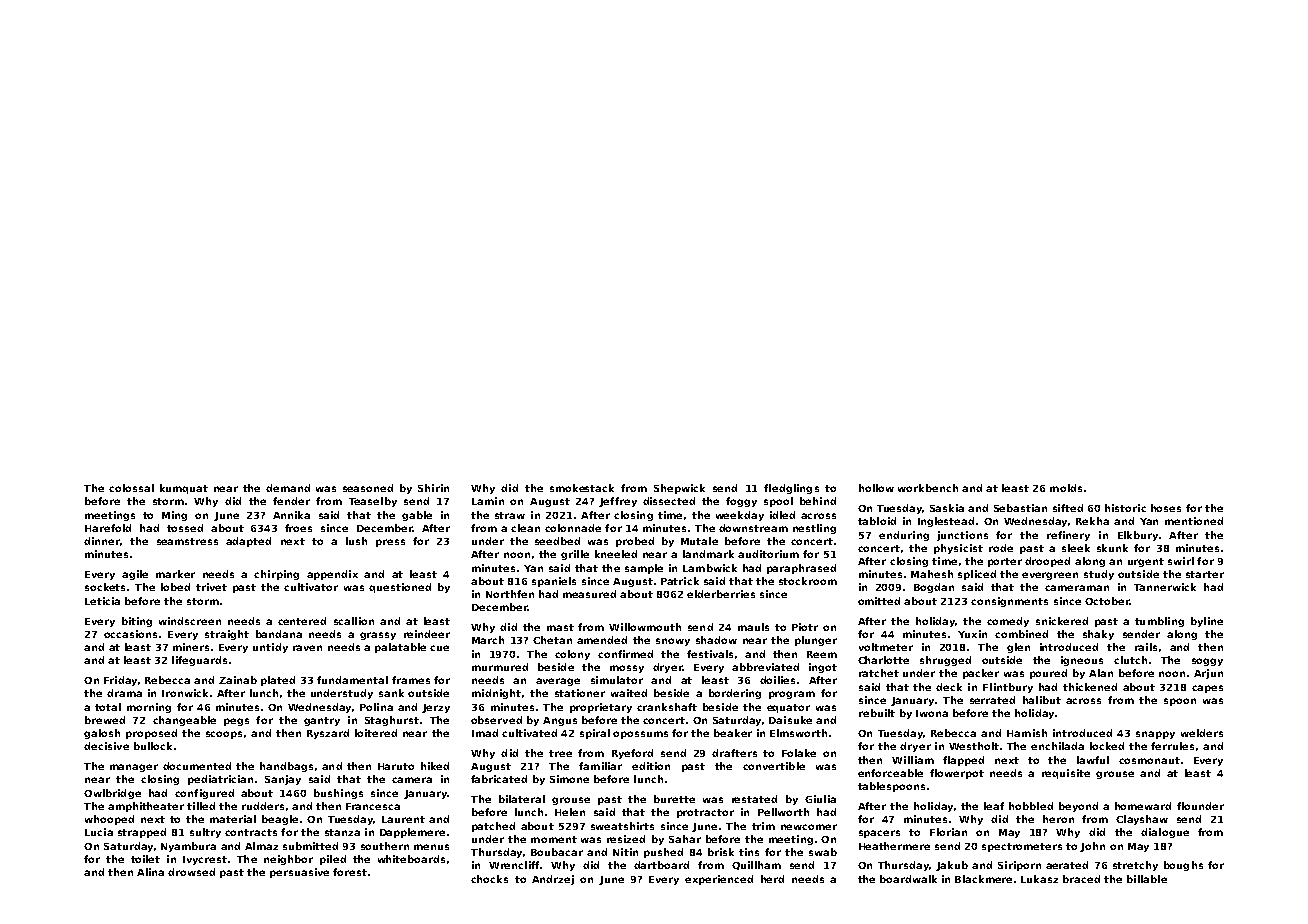  I want to click on kumquat, so click(184, 489).
